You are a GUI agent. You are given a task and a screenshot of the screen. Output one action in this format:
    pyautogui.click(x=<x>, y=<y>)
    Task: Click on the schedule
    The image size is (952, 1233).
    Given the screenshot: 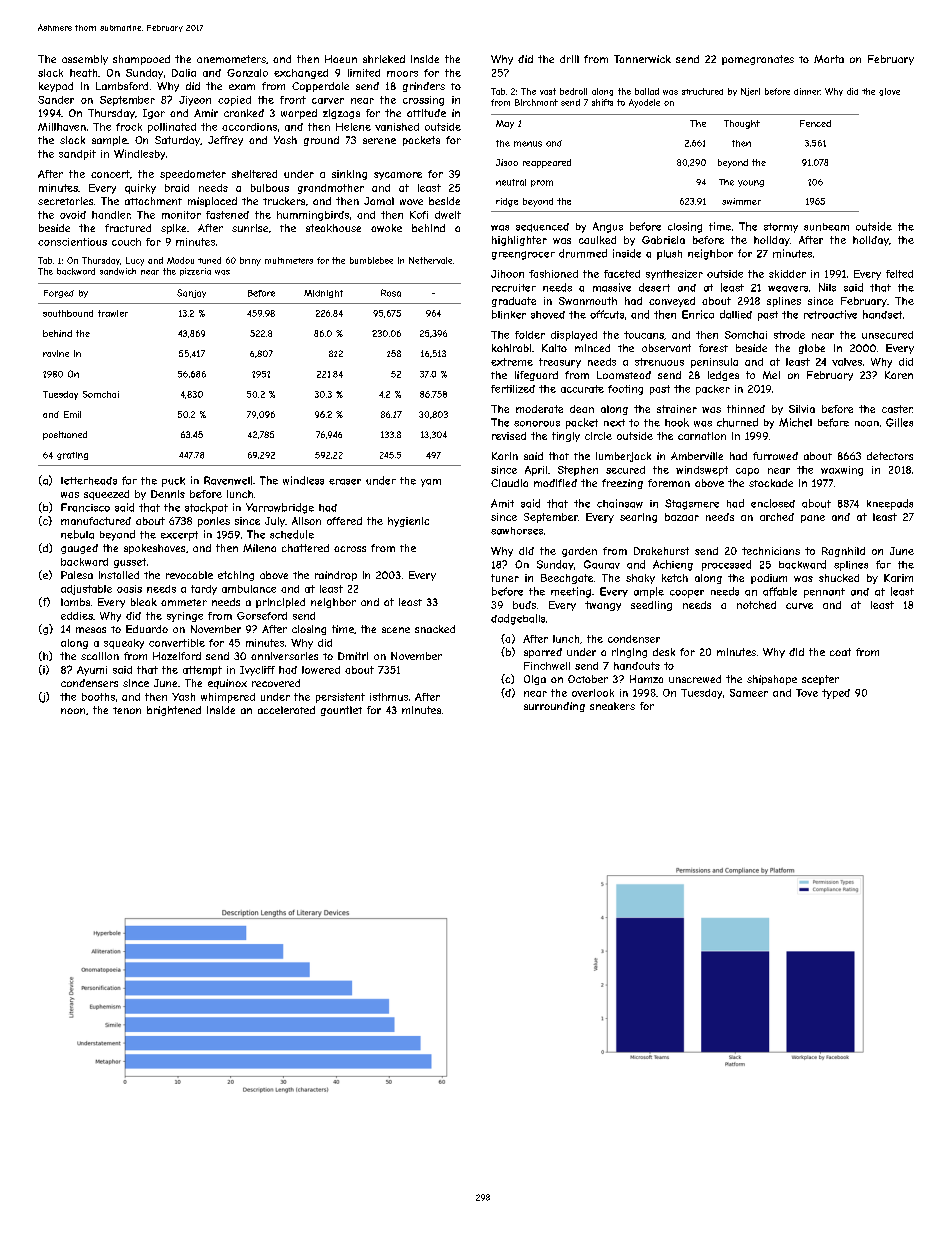 What is the action you would take?
    pyautogui.click(x=292, y=534)
